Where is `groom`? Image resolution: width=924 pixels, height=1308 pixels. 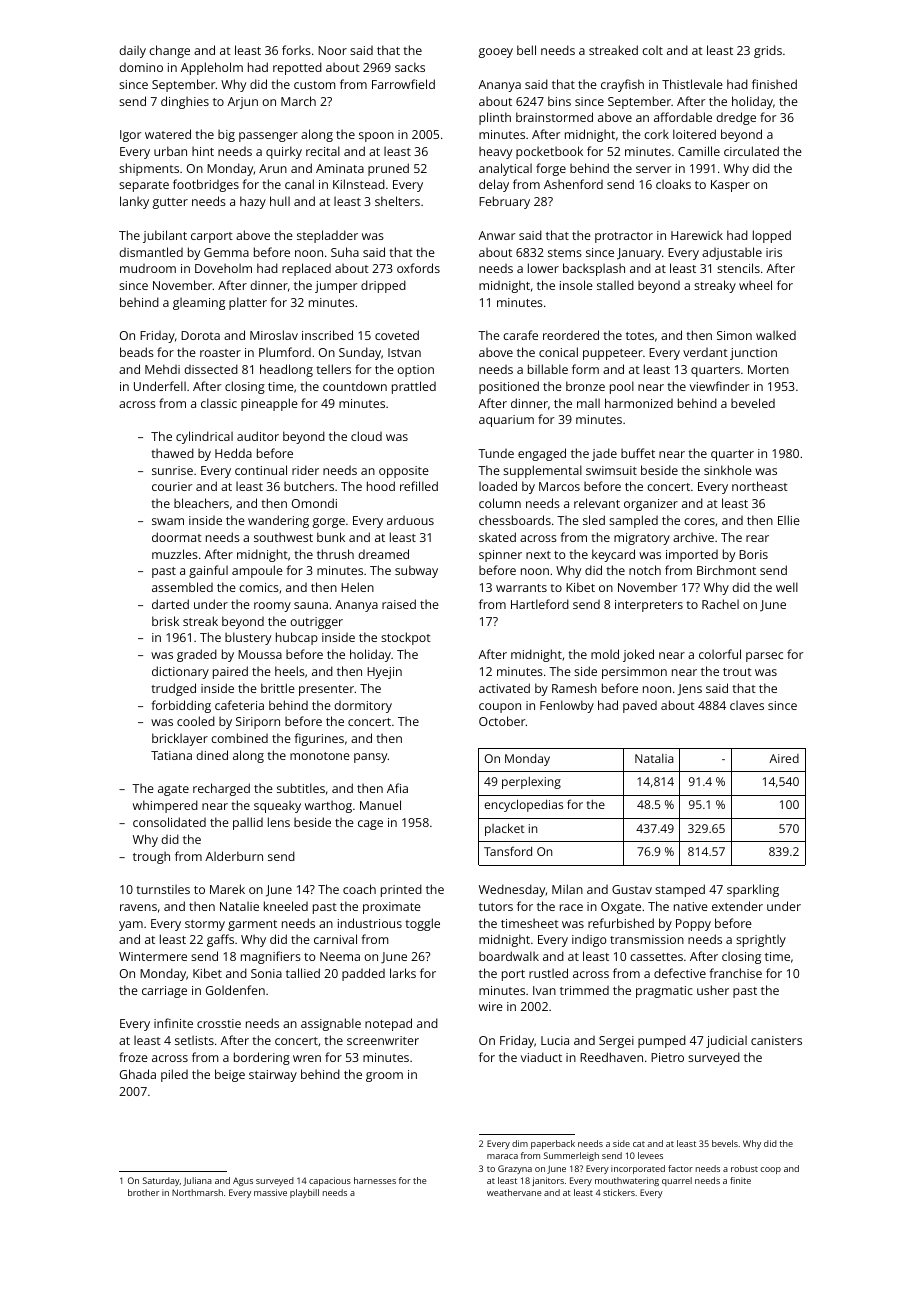 groom is located at coordinates (384, 1077).
